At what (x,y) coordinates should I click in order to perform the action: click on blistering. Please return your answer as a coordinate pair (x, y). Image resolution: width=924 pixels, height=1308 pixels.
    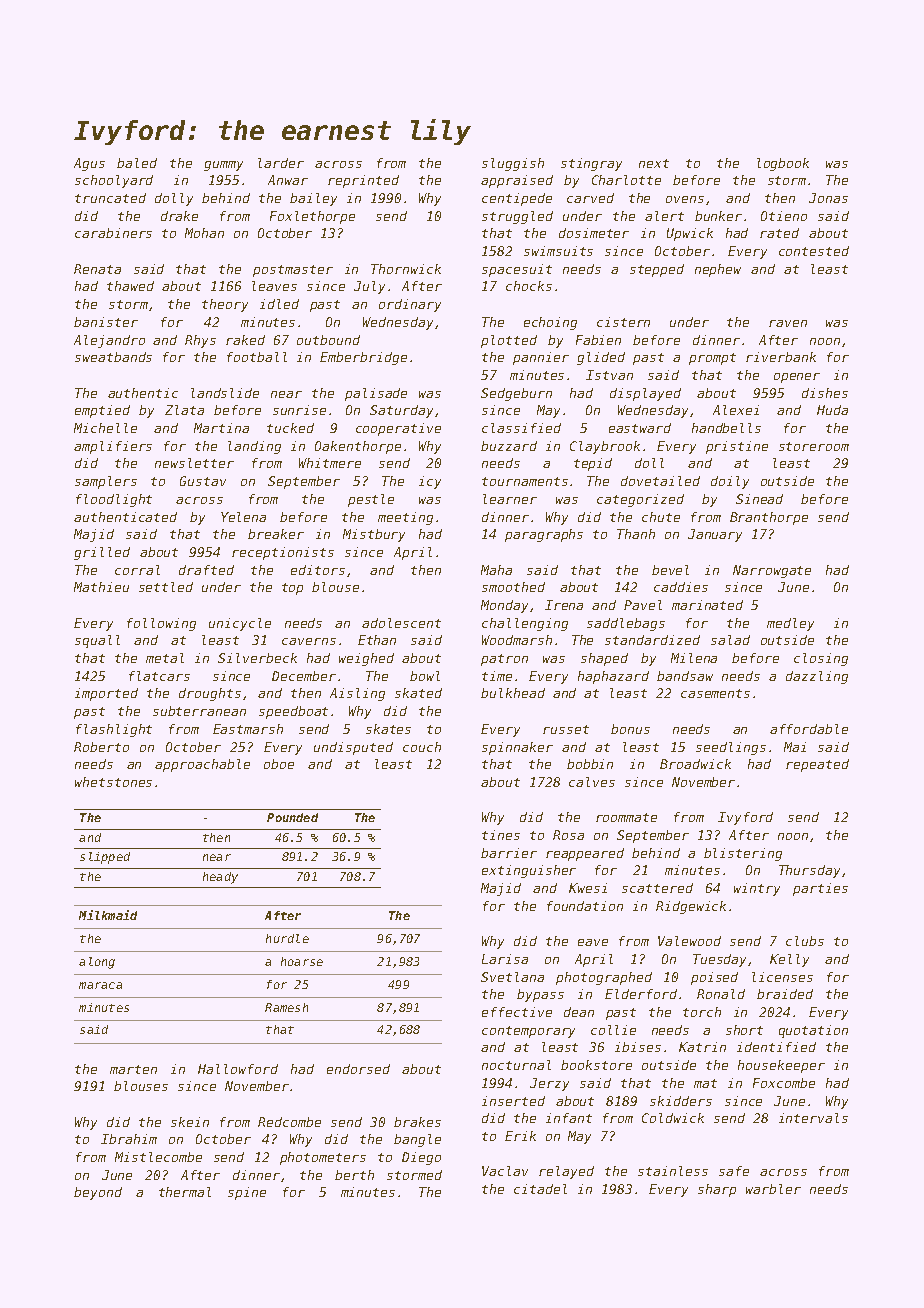
    Looking at the image, I should click on (743, 854).
